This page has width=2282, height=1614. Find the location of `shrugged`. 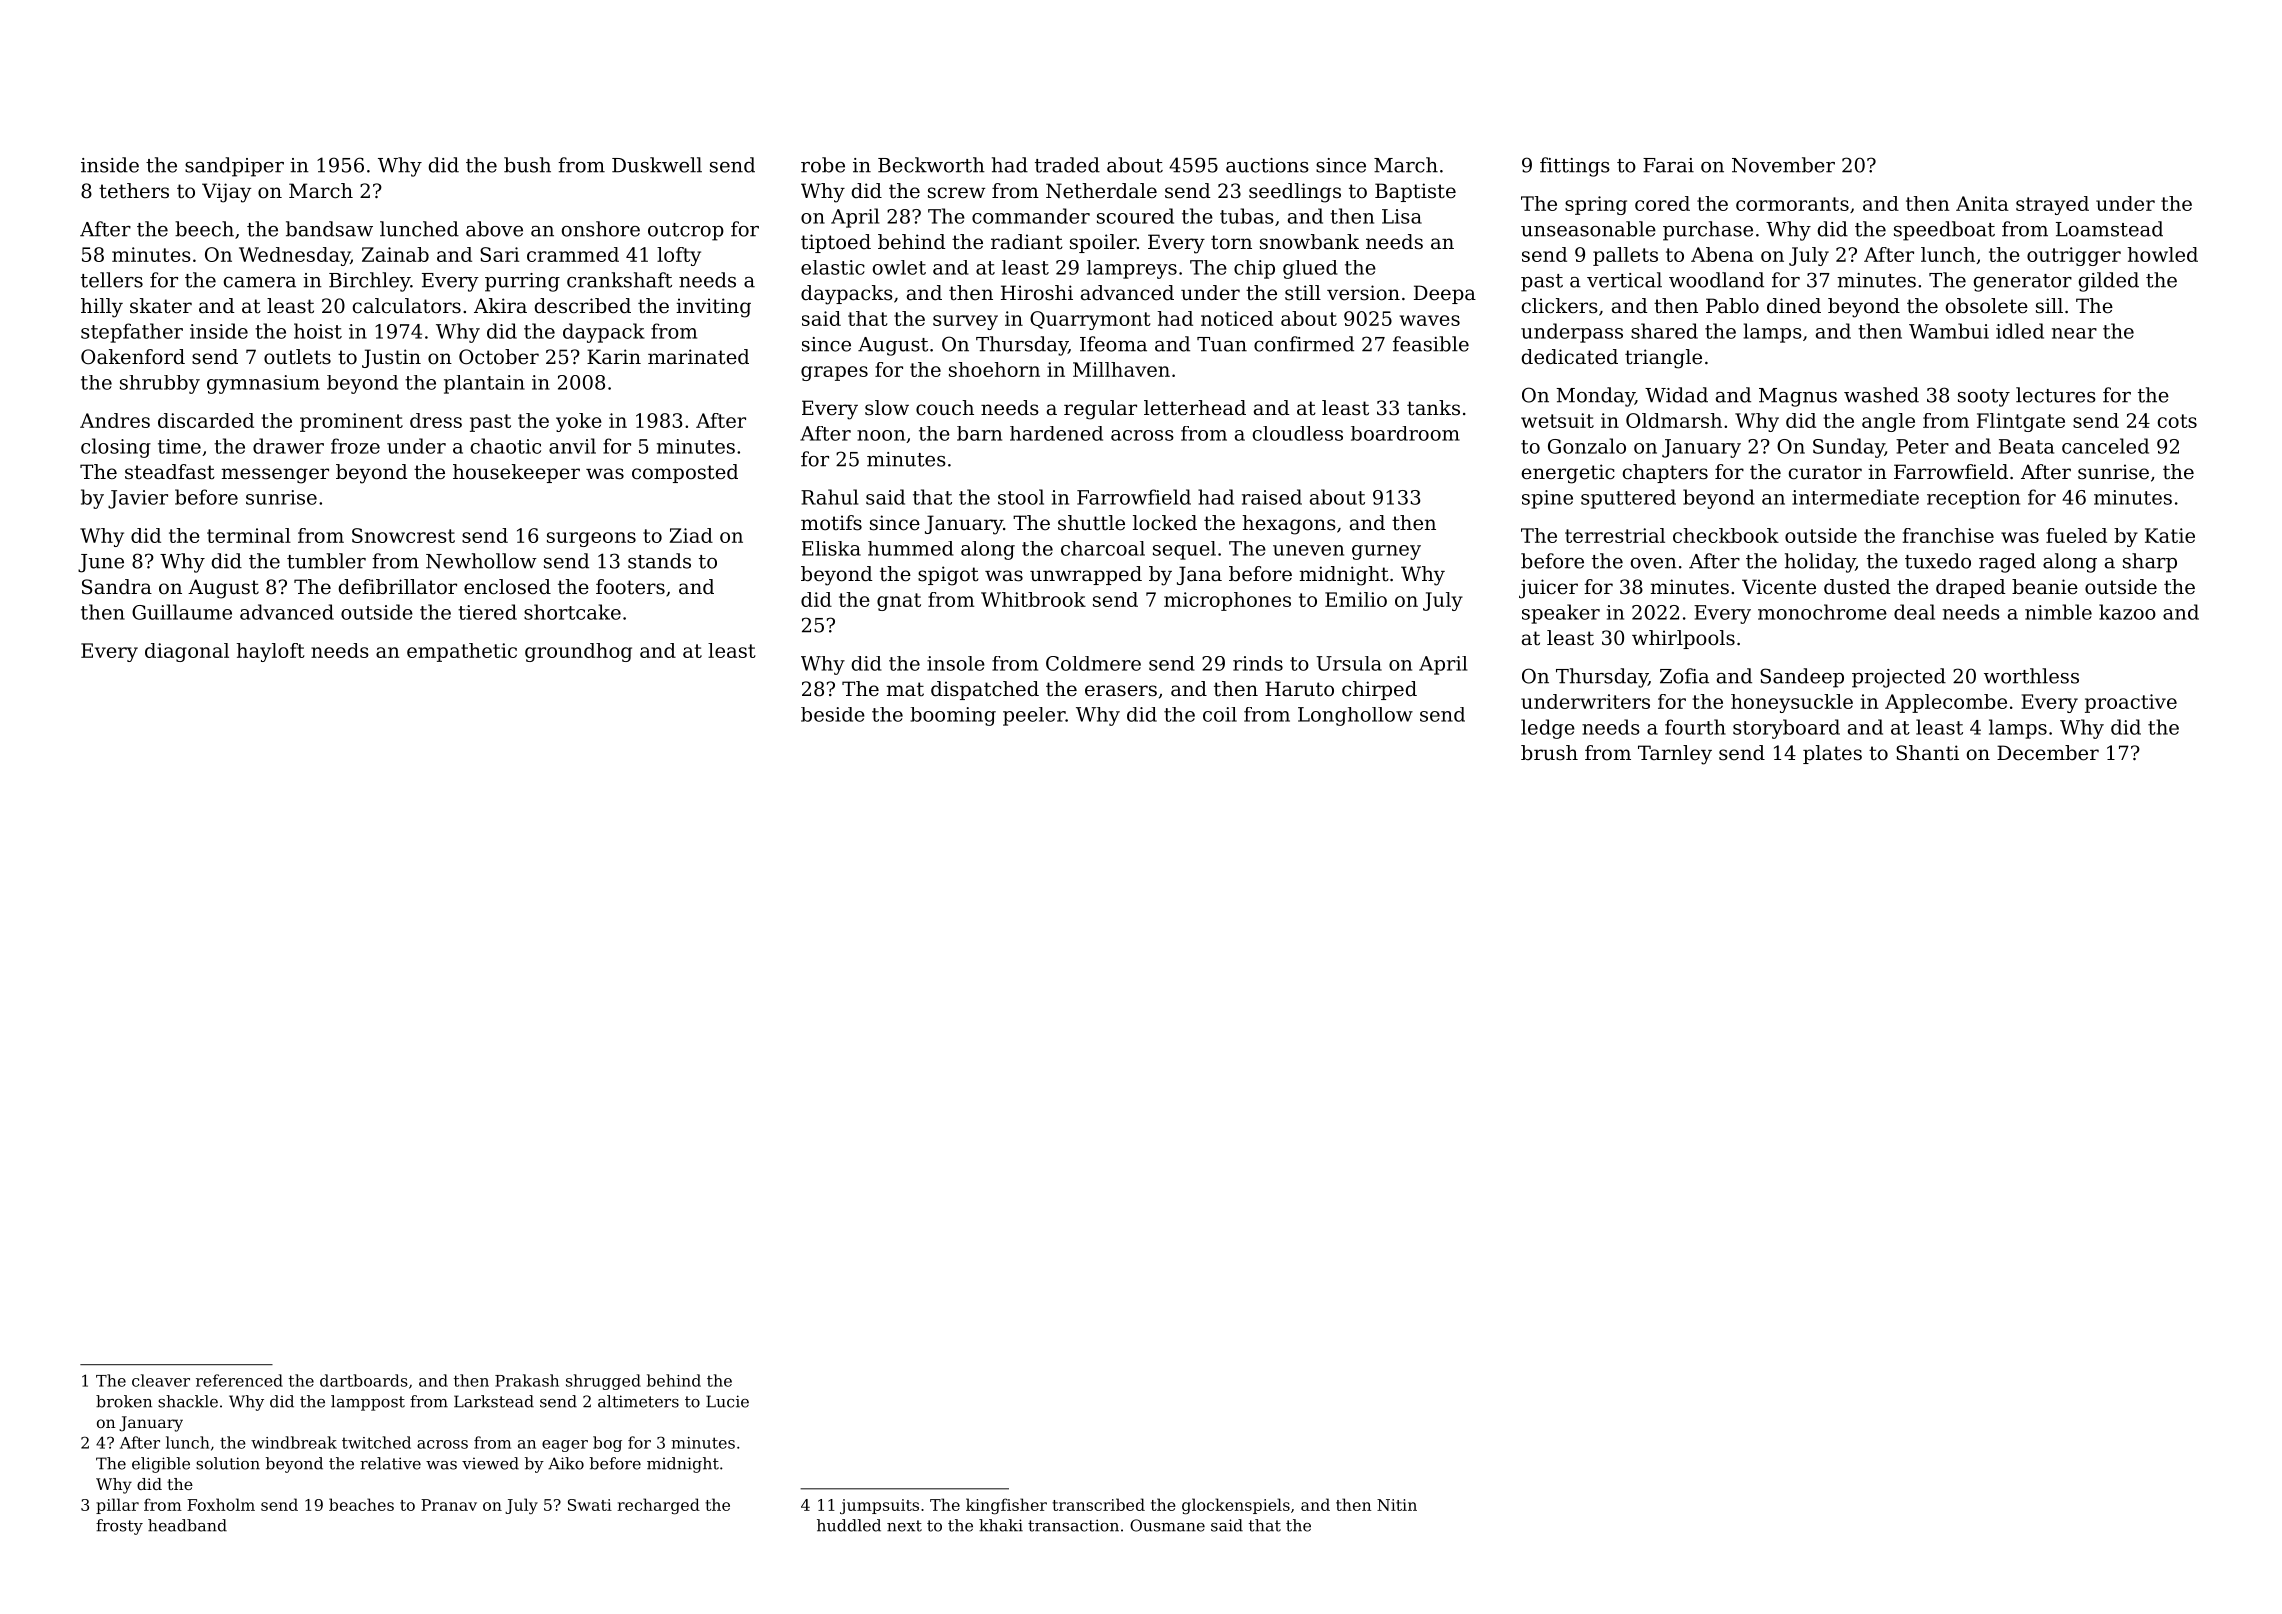

shrugged is located at coordinates (603, 1382).
